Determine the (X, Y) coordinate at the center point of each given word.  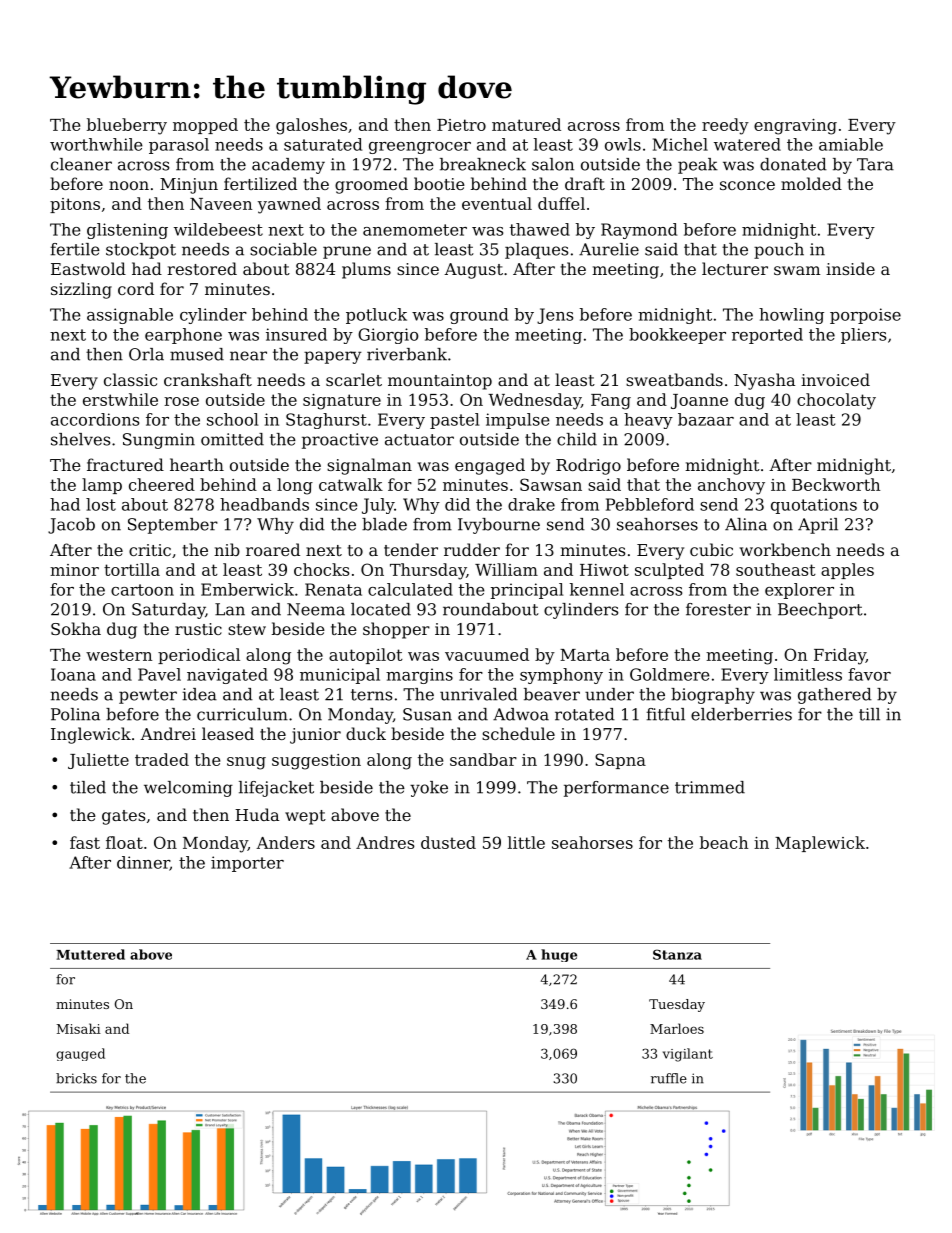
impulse (518, 421)
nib (227, 549)
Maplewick (820, 844)
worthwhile (96, 144)
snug (246, 763)
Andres (385, 842)
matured (526, 124)
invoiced (835, 379)
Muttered (90, 954)
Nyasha (764, 381)
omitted (232, 439)
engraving (795, 127)
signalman (369, 466)
